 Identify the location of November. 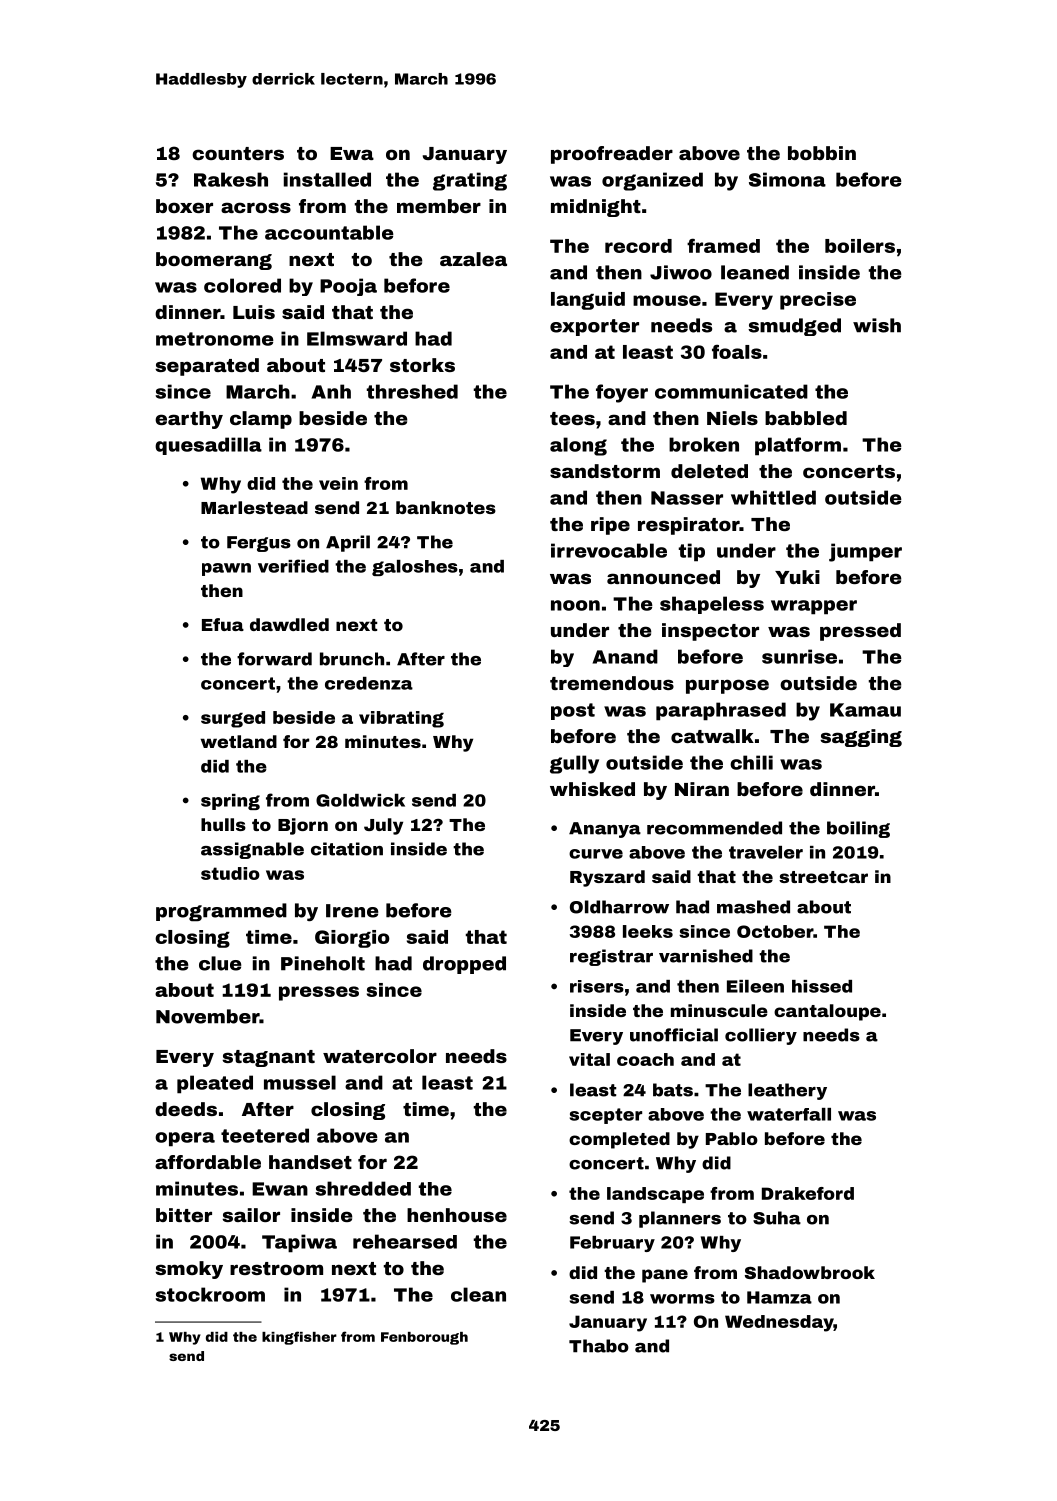
(208, 1016).
